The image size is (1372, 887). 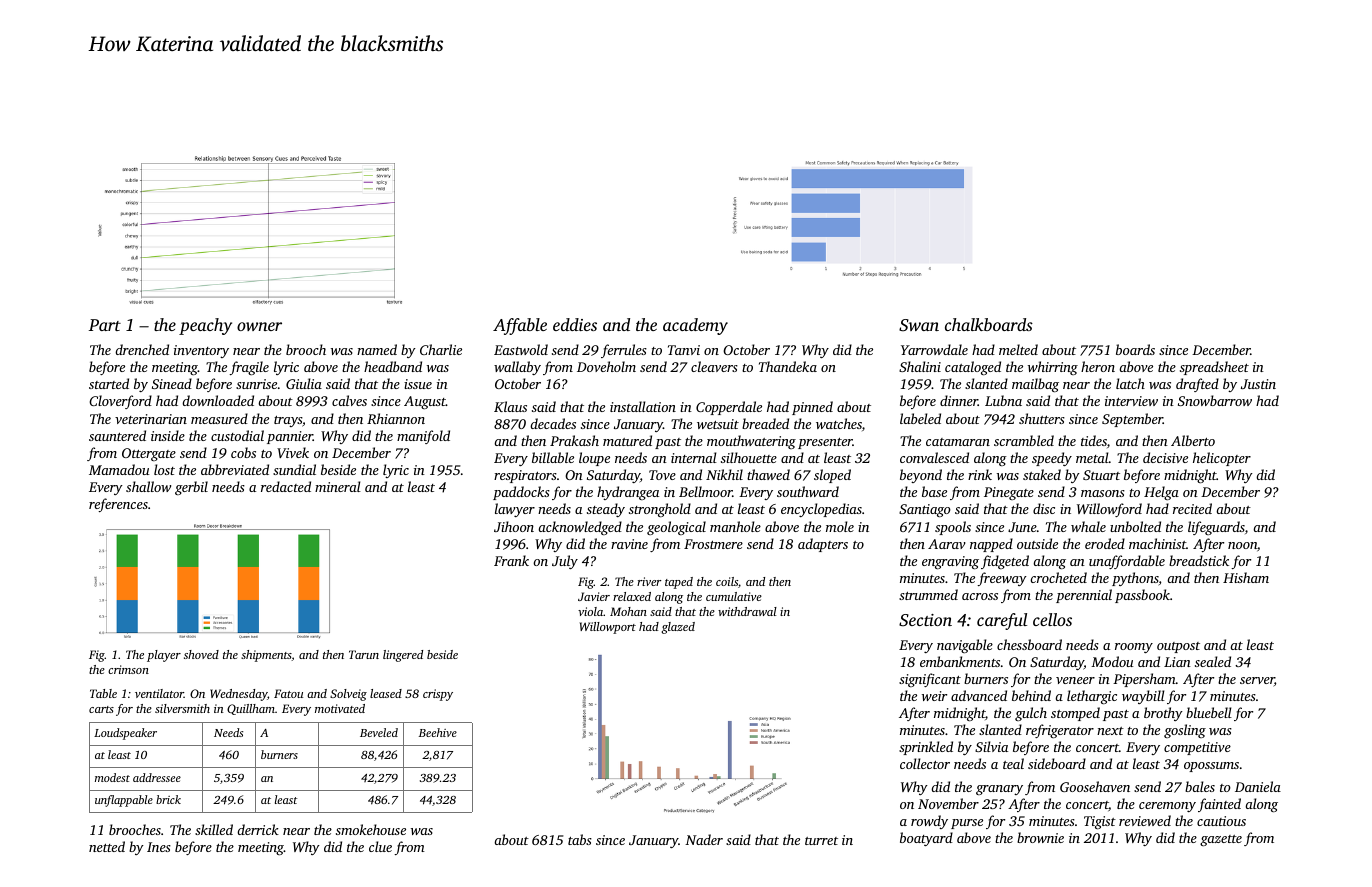 I want to click on fidgeted, so click(x=1005, y=562).
